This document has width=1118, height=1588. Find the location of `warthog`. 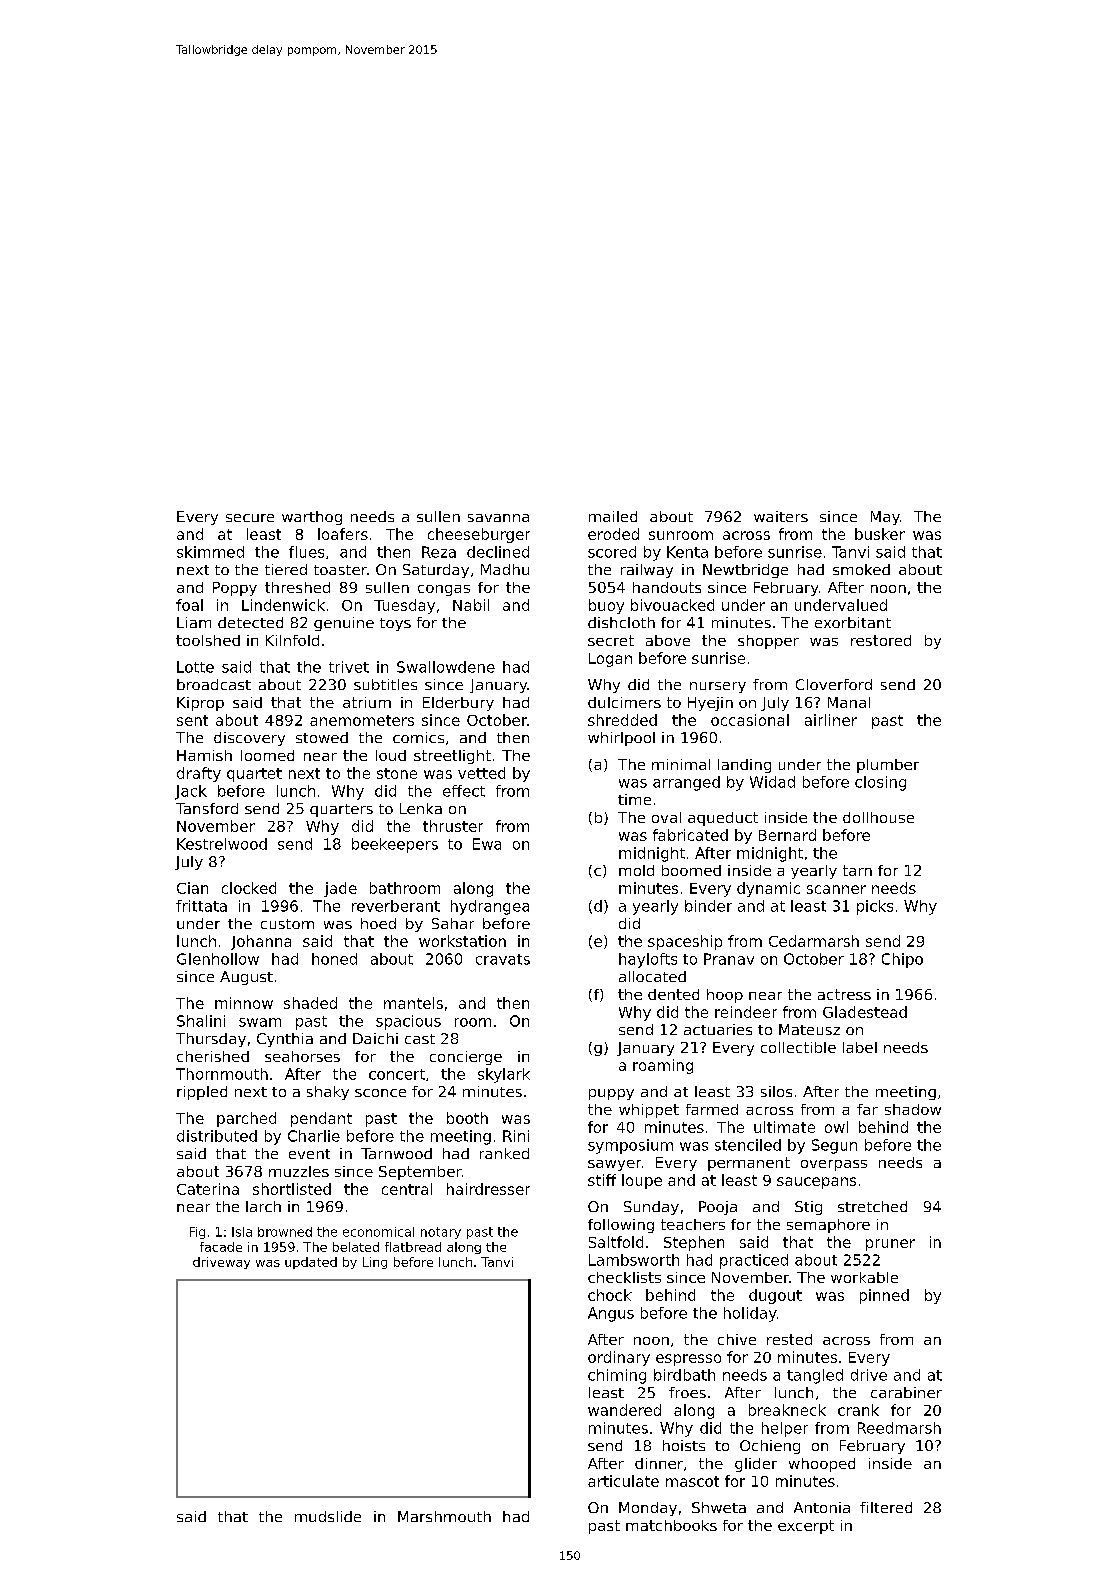

warthog is located at coordinates (312, 518).
